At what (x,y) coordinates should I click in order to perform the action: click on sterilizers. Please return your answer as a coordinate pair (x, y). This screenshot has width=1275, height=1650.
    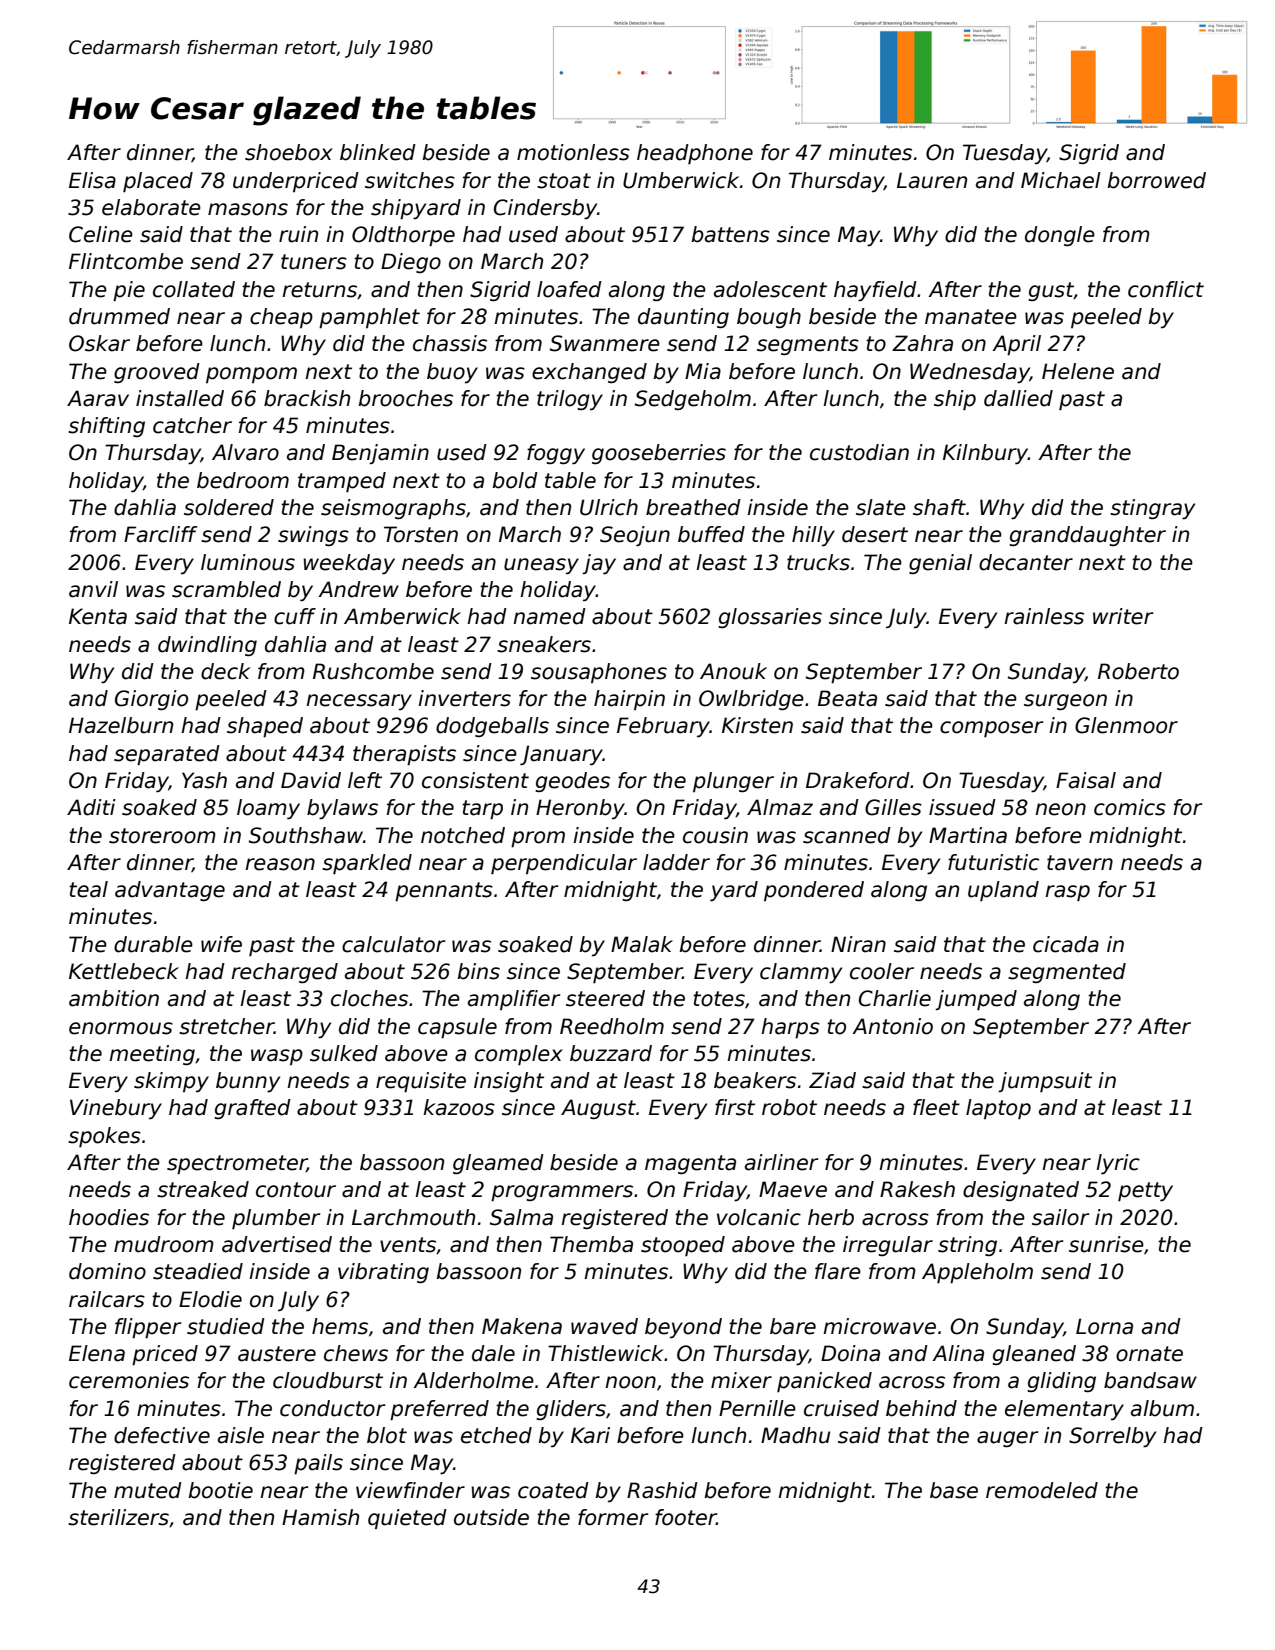
    Looking at the image, I should click on (118, 1517).
